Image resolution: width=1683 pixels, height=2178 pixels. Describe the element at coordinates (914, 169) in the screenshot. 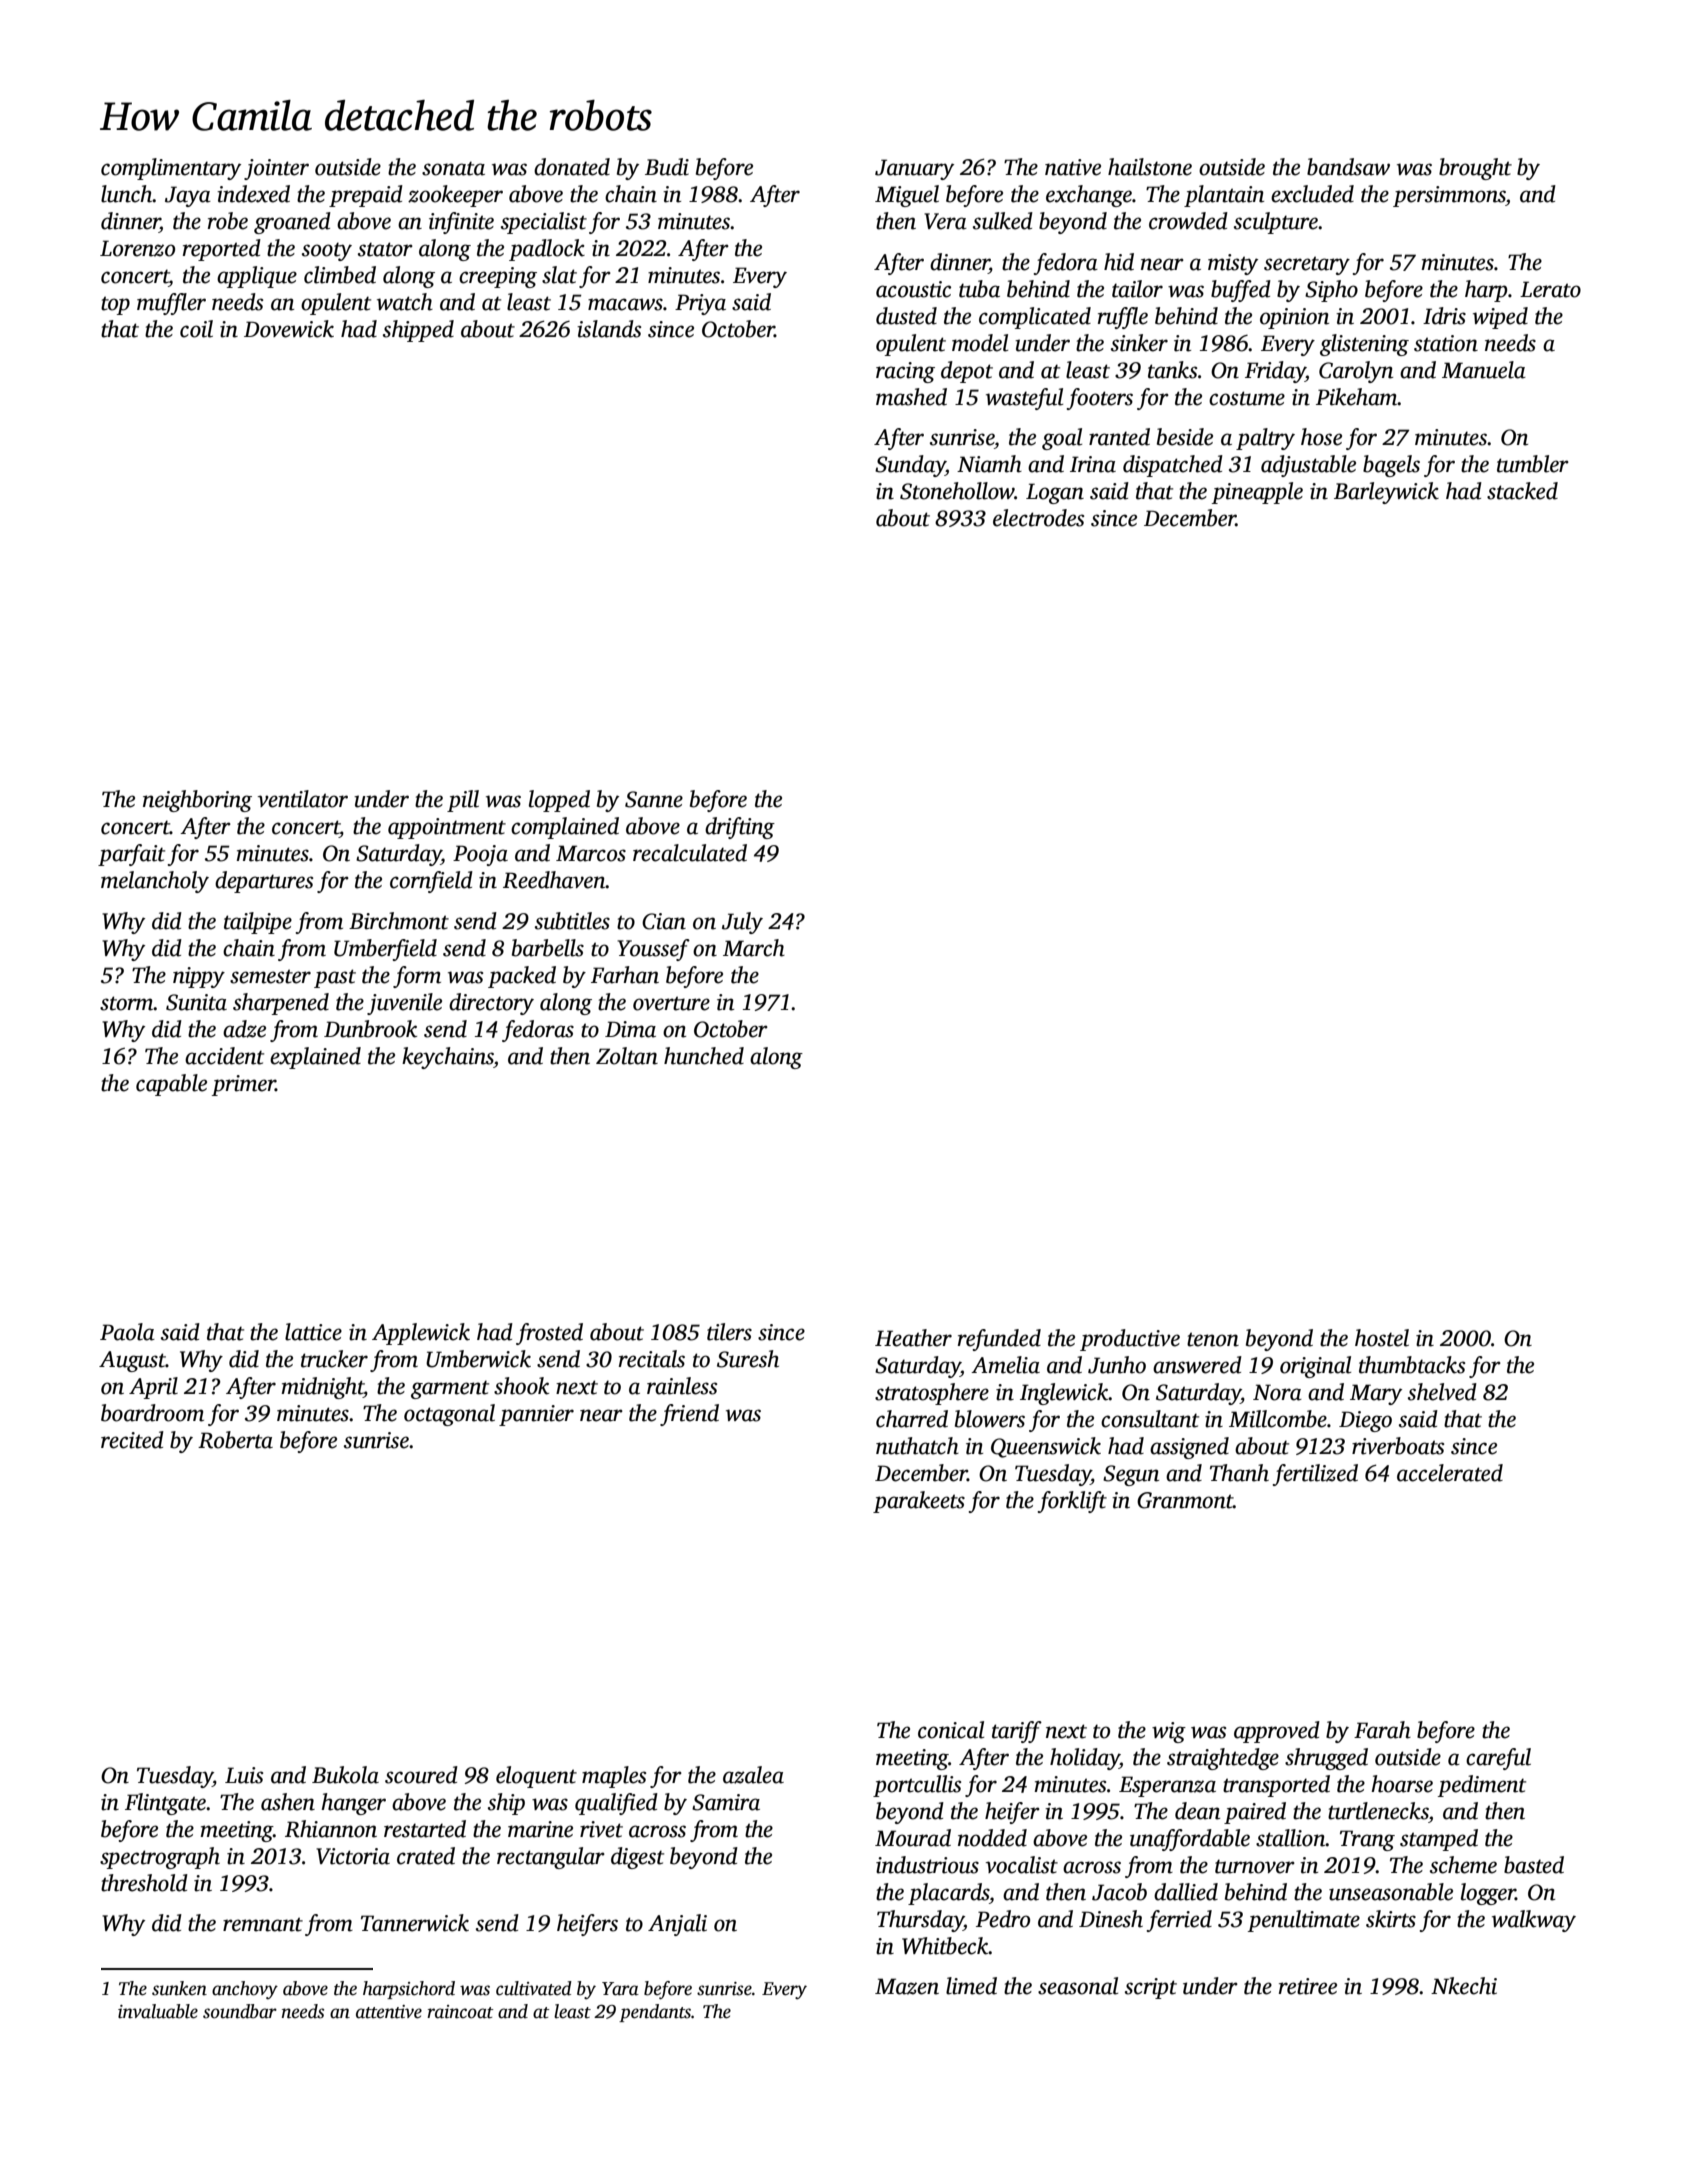

I see `January` at that location.
